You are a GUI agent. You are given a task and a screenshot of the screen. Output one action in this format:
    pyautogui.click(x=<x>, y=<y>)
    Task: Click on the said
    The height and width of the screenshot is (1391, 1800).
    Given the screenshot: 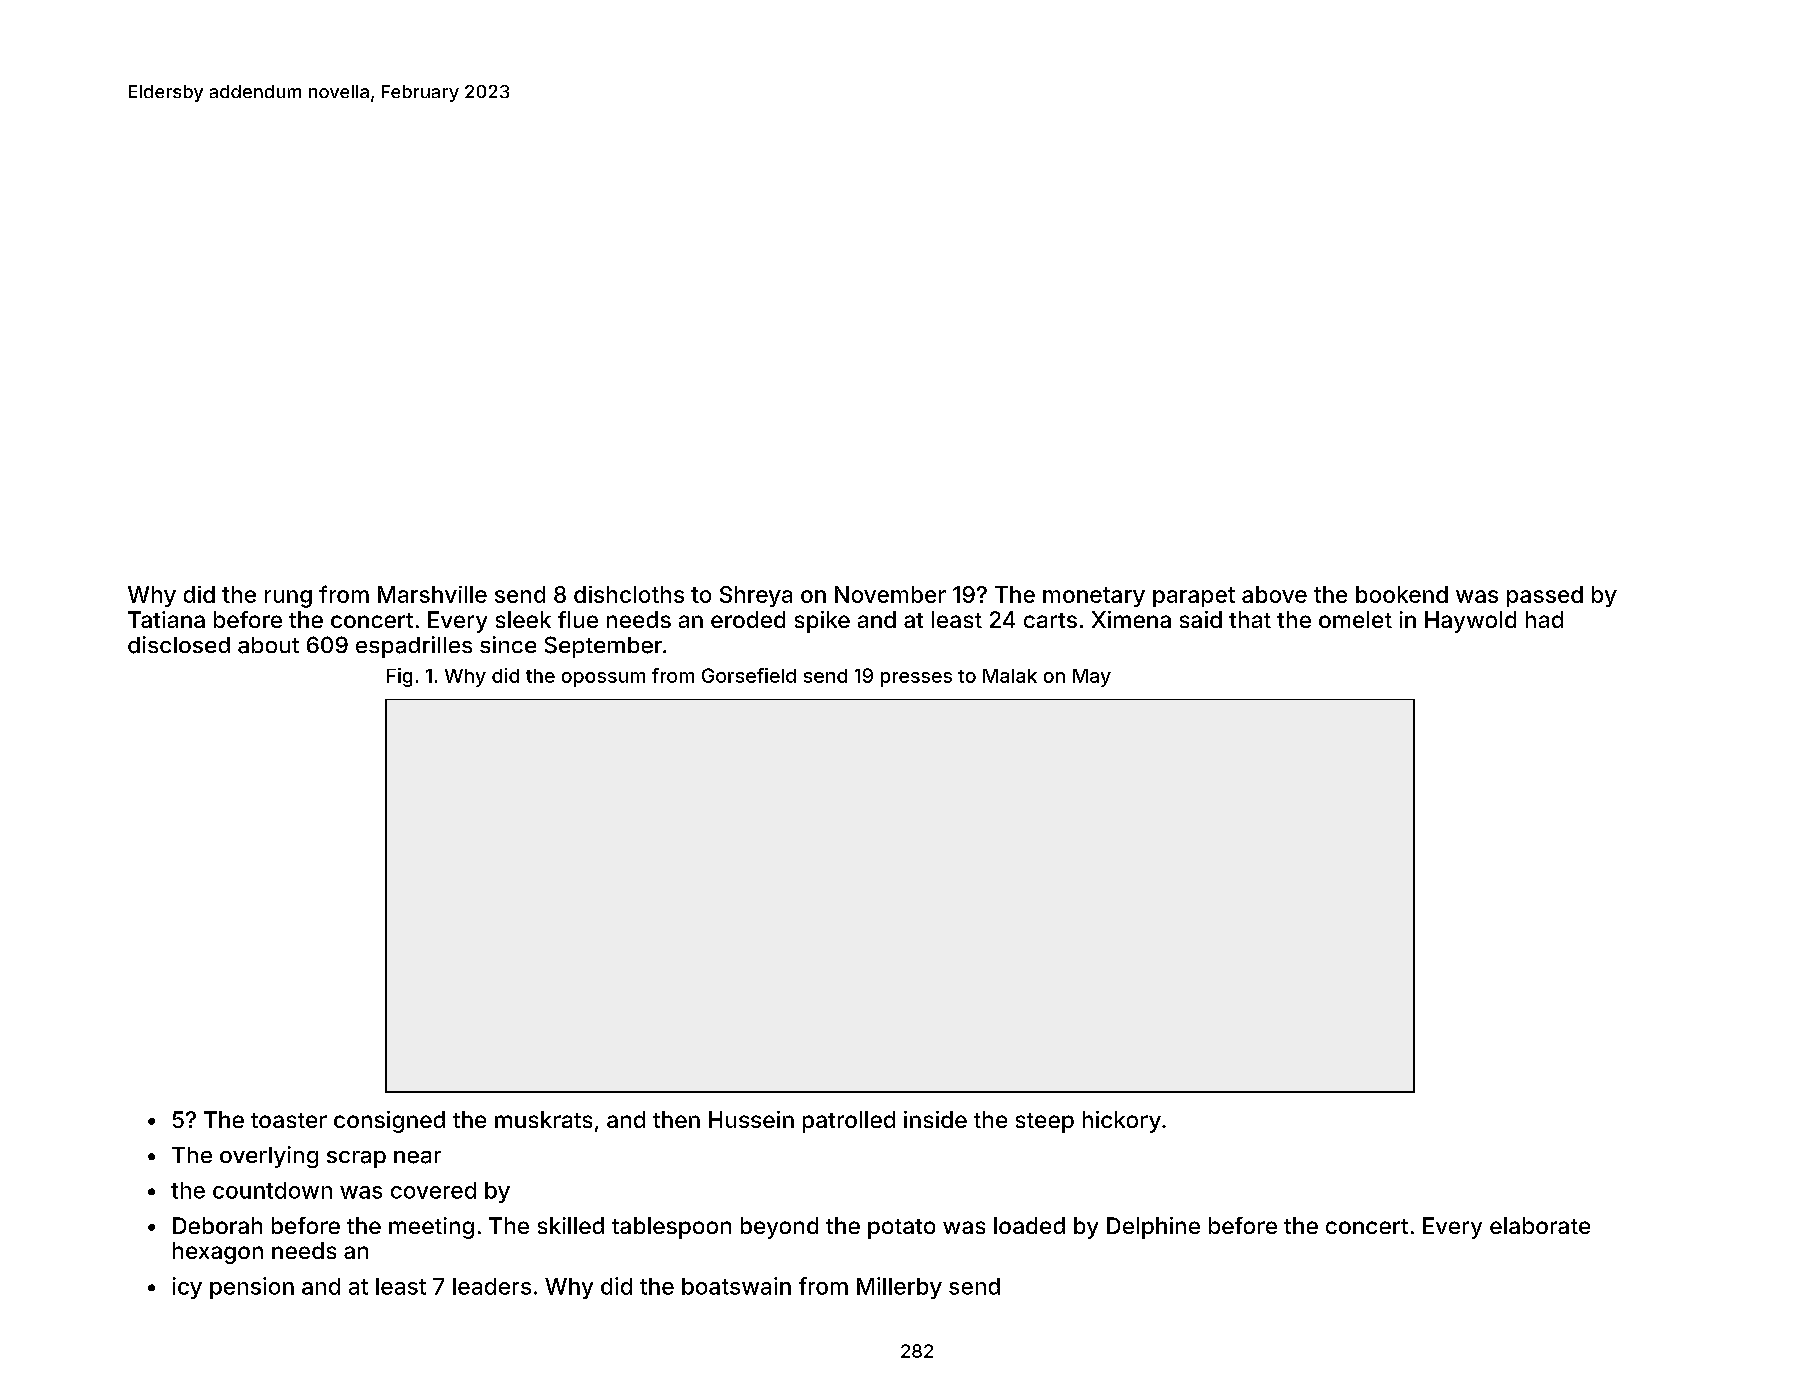 What is the action you would take?
    pyautogui.click(x=1201, y=619)
